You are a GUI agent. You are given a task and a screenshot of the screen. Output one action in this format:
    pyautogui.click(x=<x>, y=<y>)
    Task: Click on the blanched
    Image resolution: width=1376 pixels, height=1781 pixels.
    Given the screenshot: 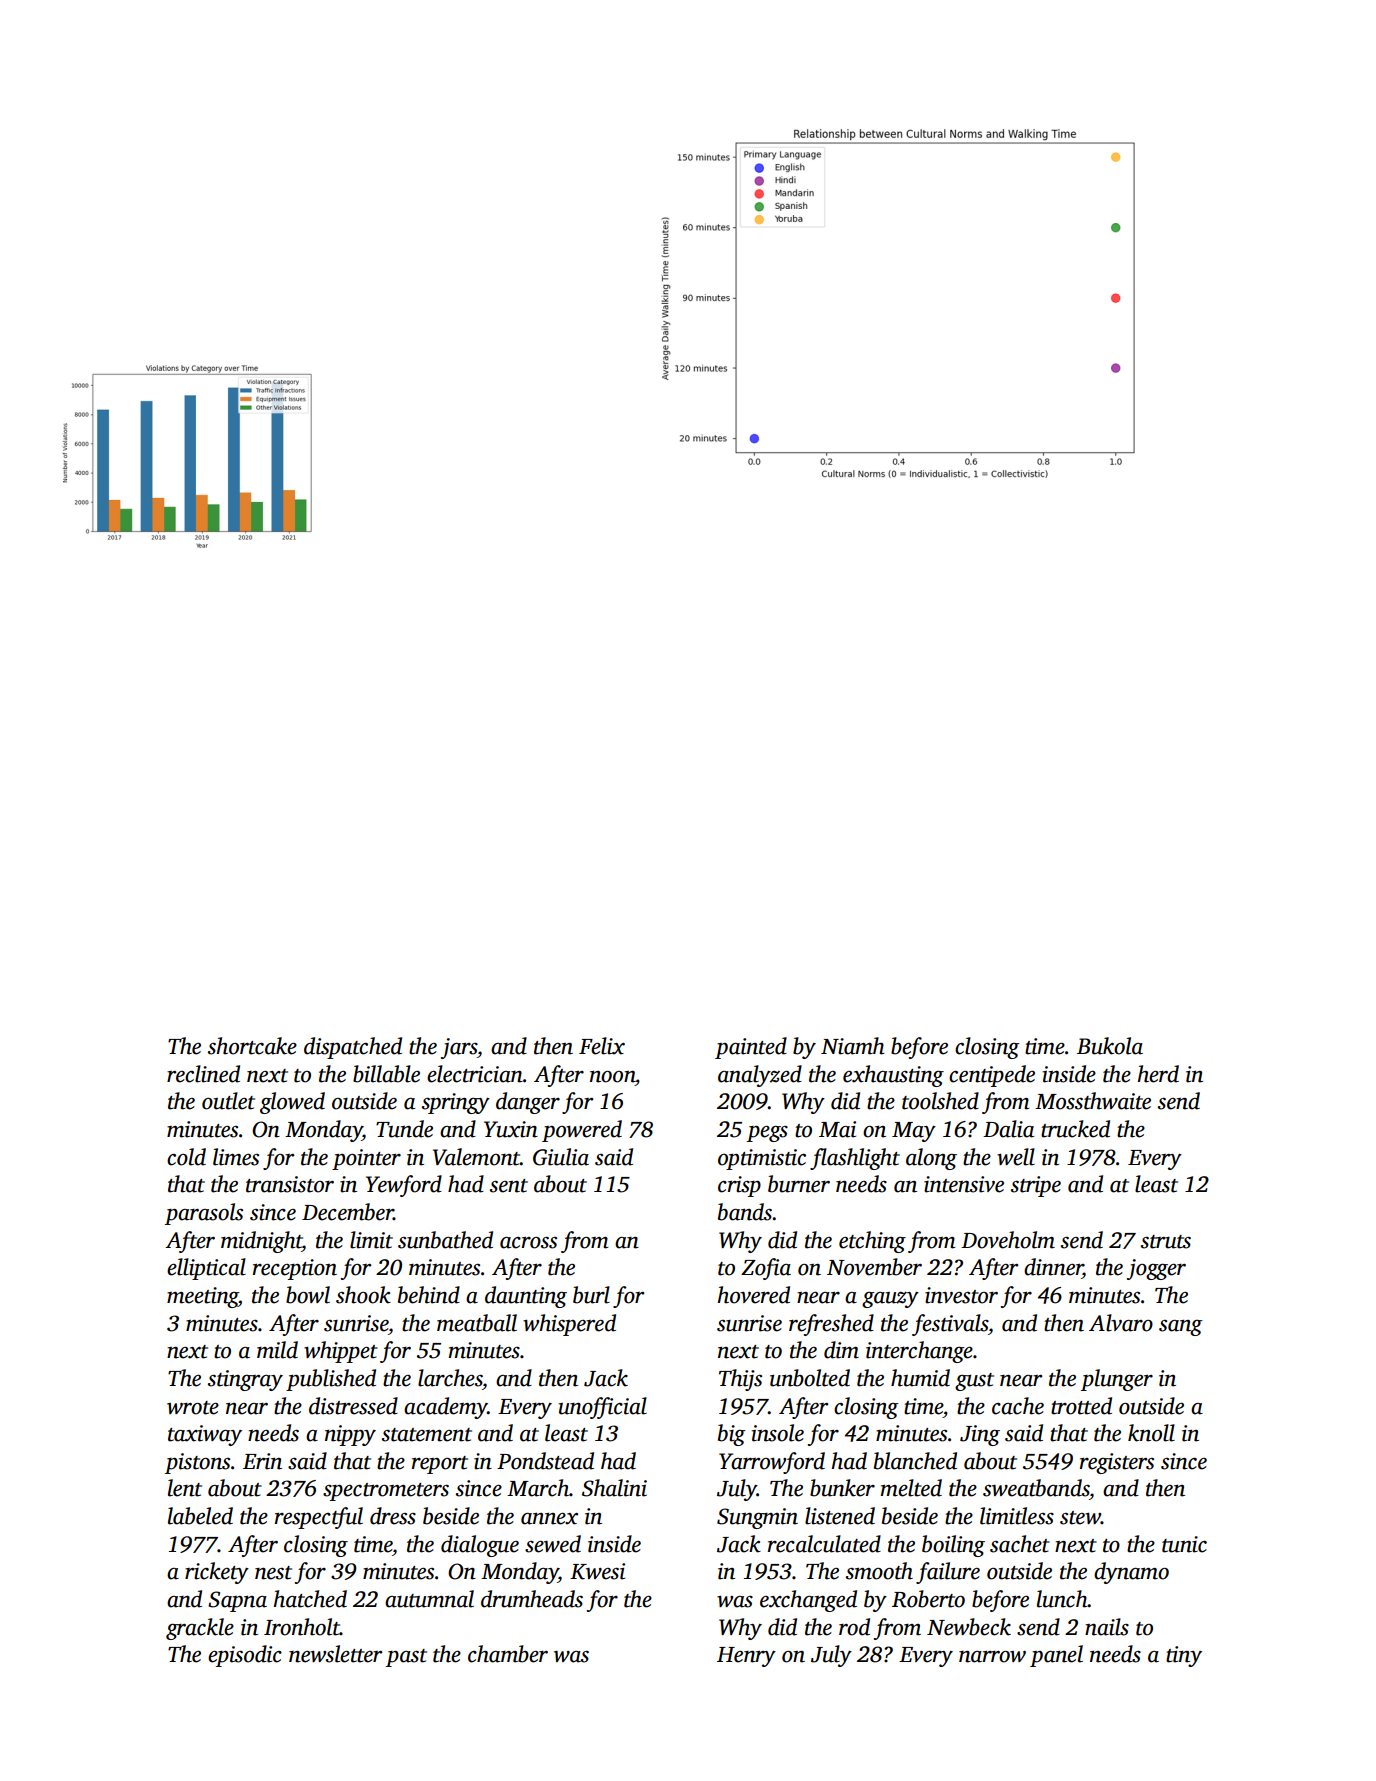 What is the action you would take?
    pyautogui.click(x=915, y=1461)
